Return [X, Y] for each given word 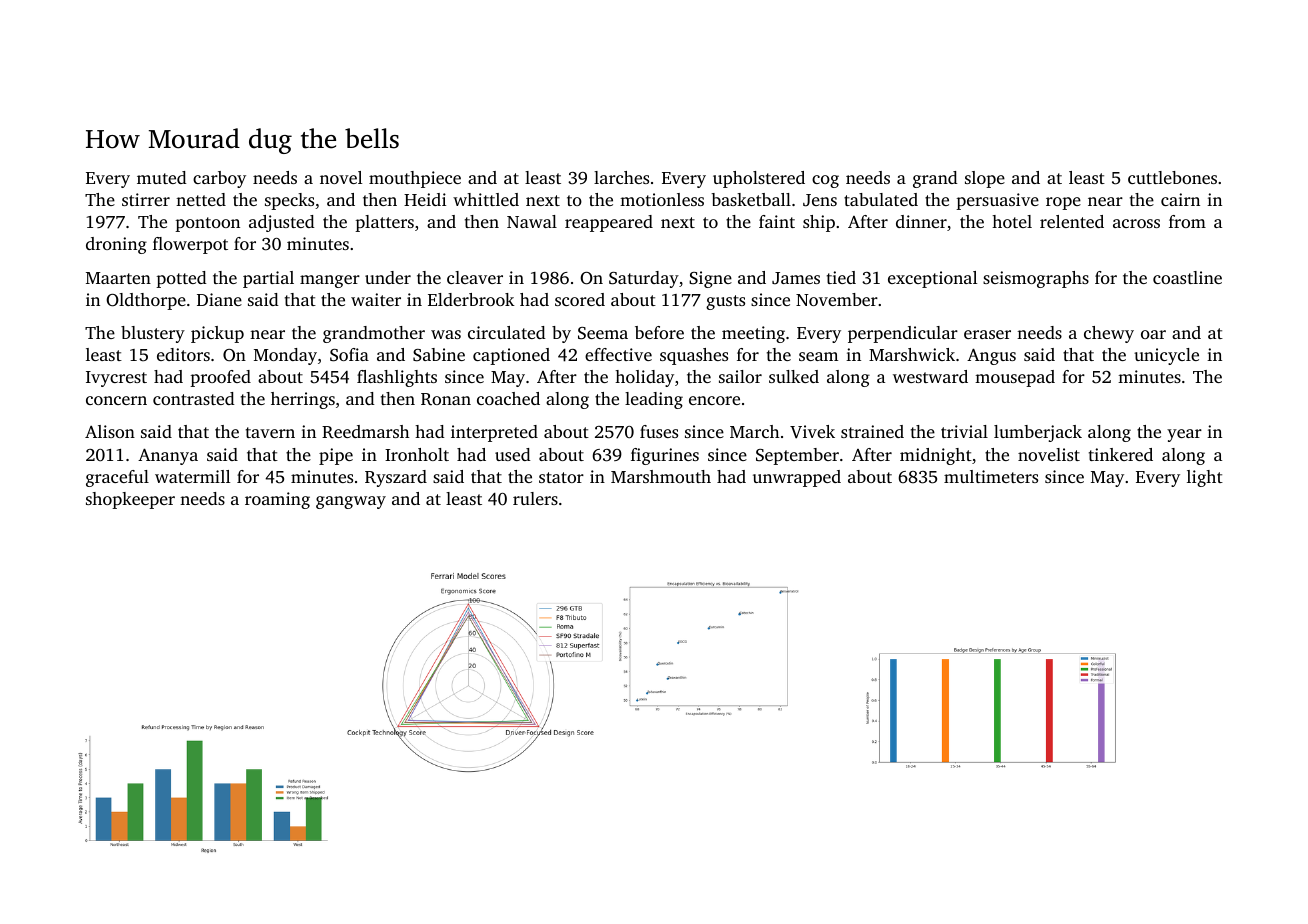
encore [714, 400]
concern [116, 400]
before [659, 332]
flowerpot [190, 245]
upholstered [759, 179]
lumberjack [1038, 433]
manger [330, 281]
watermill [192, 476]
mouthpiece [415, 179]
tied [841, 277]
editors [183, 354]
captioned [511, 356]
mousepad [1015, 378]
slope [985, 179]
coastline [1187, 277]
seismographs [1036, 279]
